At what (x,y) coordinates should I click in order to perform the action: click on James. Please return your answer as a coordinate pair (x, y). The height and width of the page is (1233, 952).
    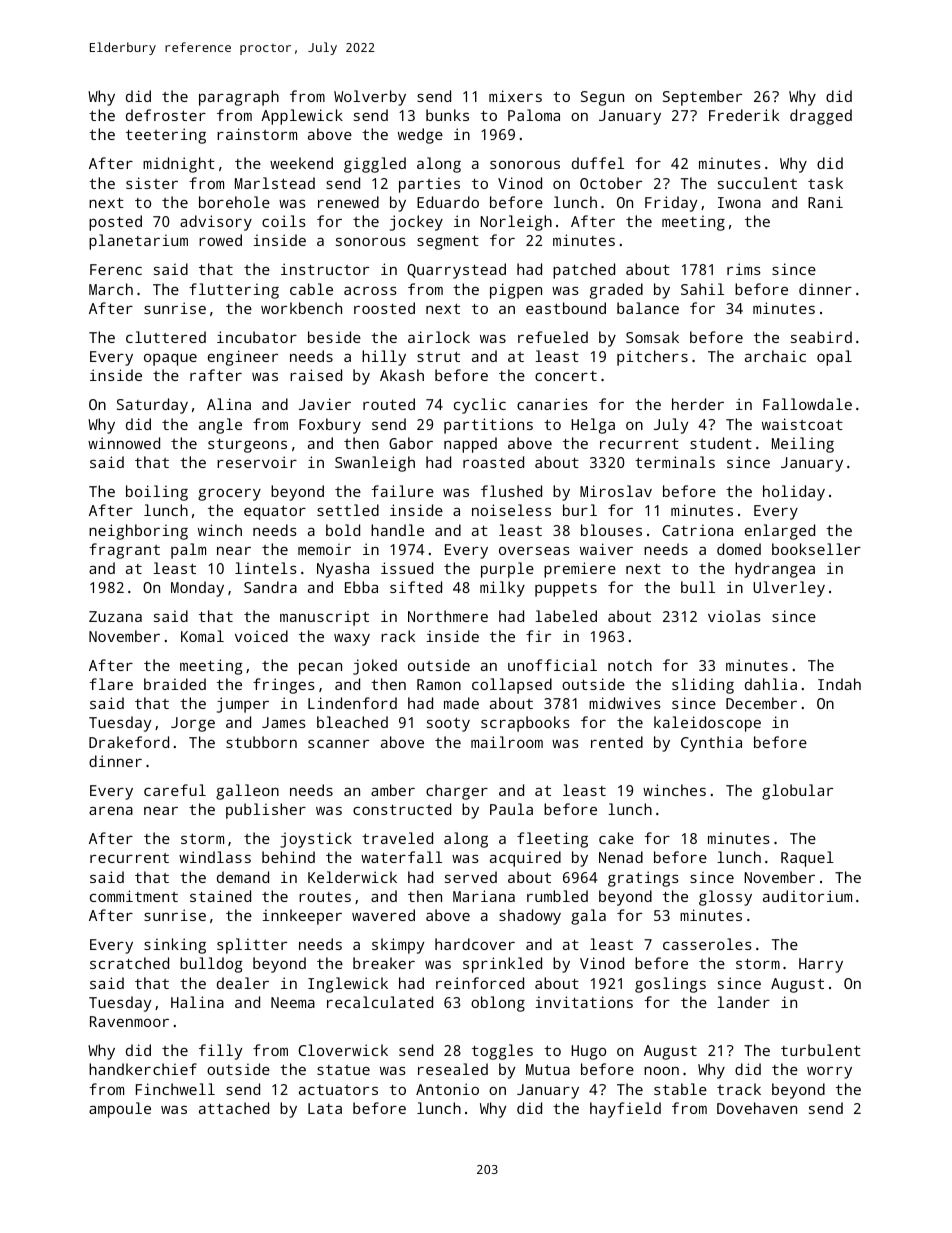
    Looking at the image, I should click on (284, 722).
